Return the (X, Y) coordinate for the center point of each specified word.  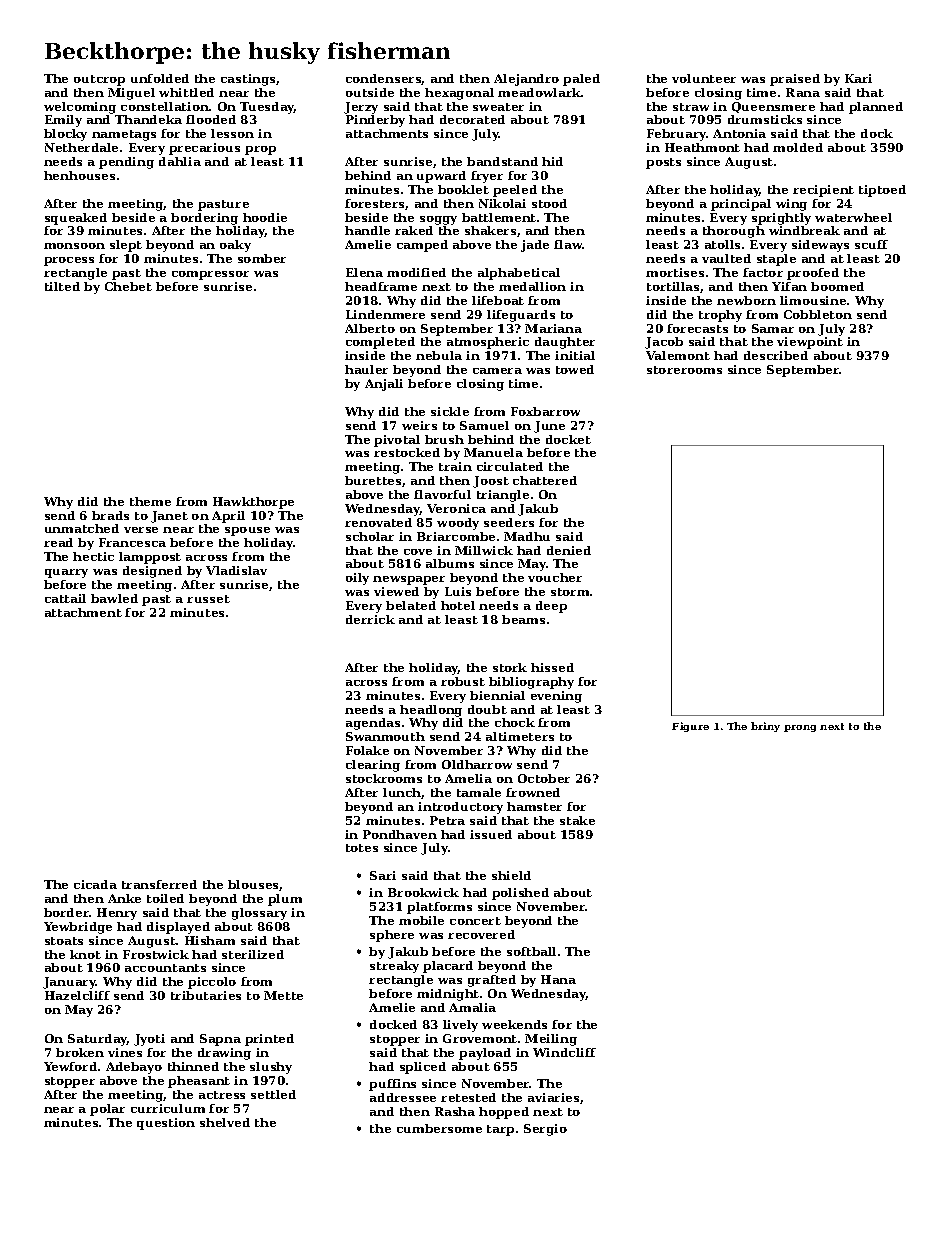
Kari (858, 78)
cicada (95, 884)
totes (362, 848)
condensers (384, 79)
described (776, 355)
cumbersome (439, 1128)
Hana (558, 979)
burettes (373, 480)
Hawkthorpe (253, 503)
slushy (271, 1068)
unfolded (160, 78)
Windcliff (564, 1052)
